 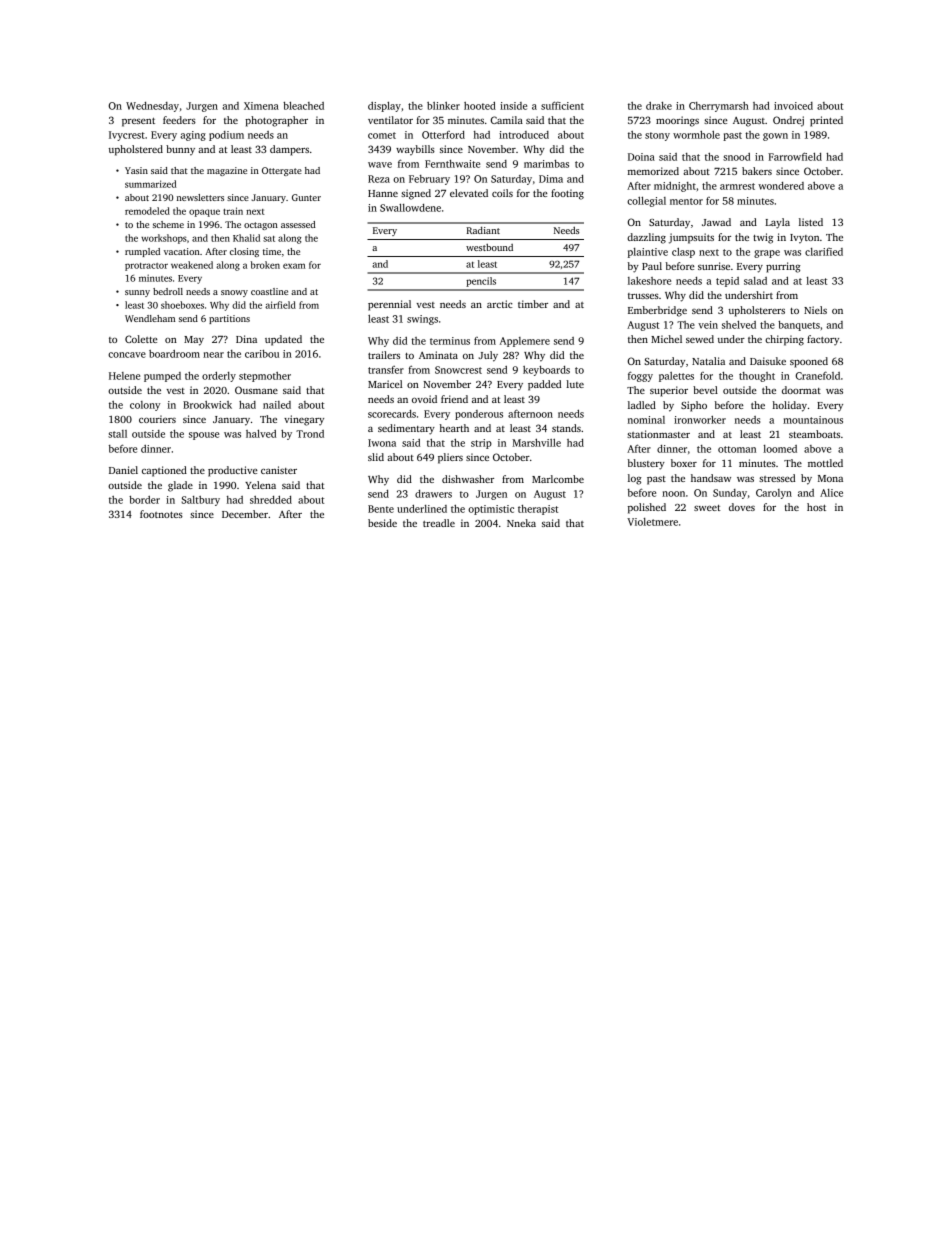 I want to click on Nneka, so click(x=521, y=523).
